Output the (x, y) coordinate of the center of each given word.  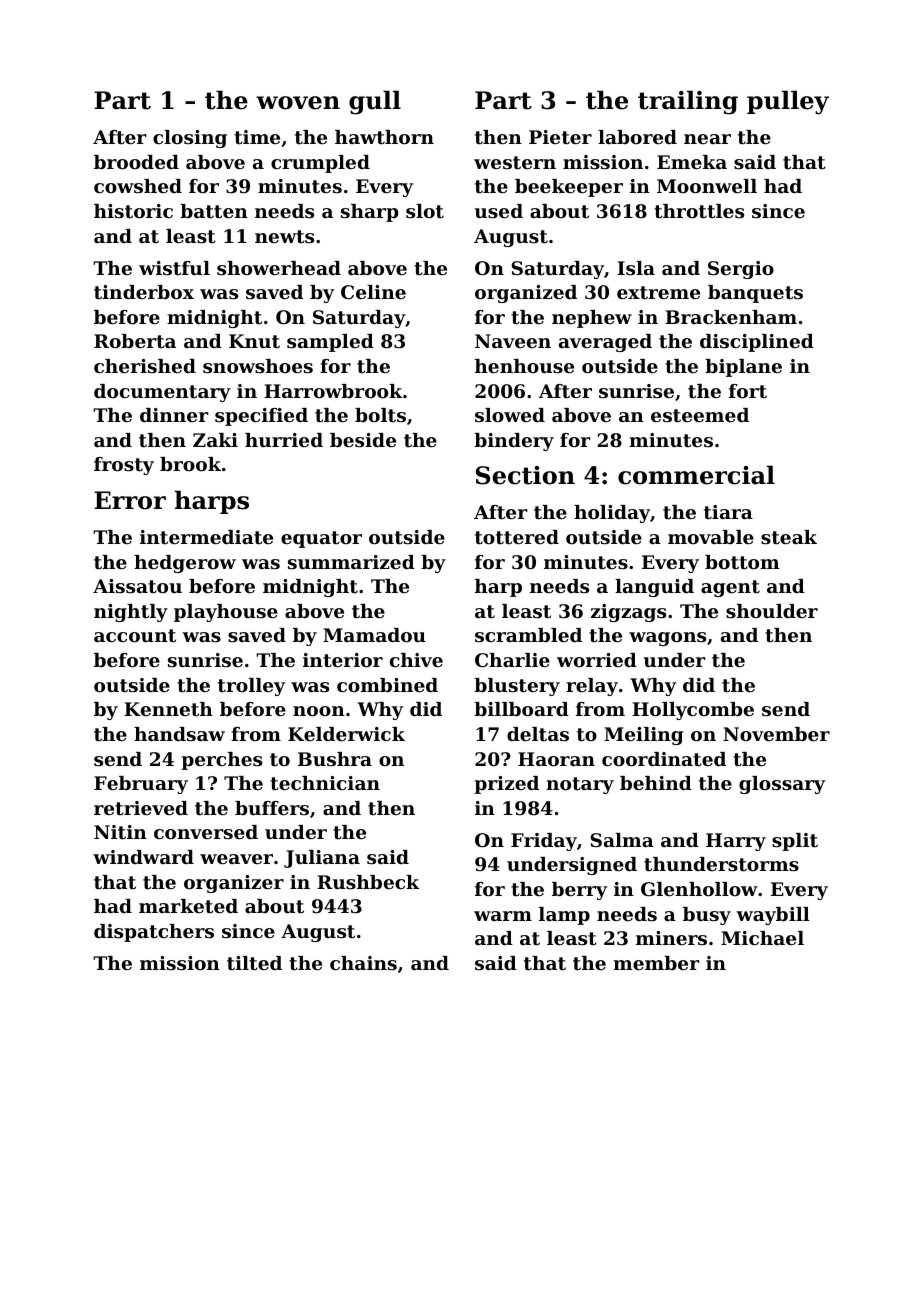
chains (363, 963)
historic (133, 211)
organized (526, 294)
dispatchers (154, 933)
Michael (762, 938)
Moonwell (707, 186)
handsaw (179, 734)
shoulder (772, 611)
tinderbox (144, 292)
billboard (521, 709)
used (499, 211)
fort (748, 391)
